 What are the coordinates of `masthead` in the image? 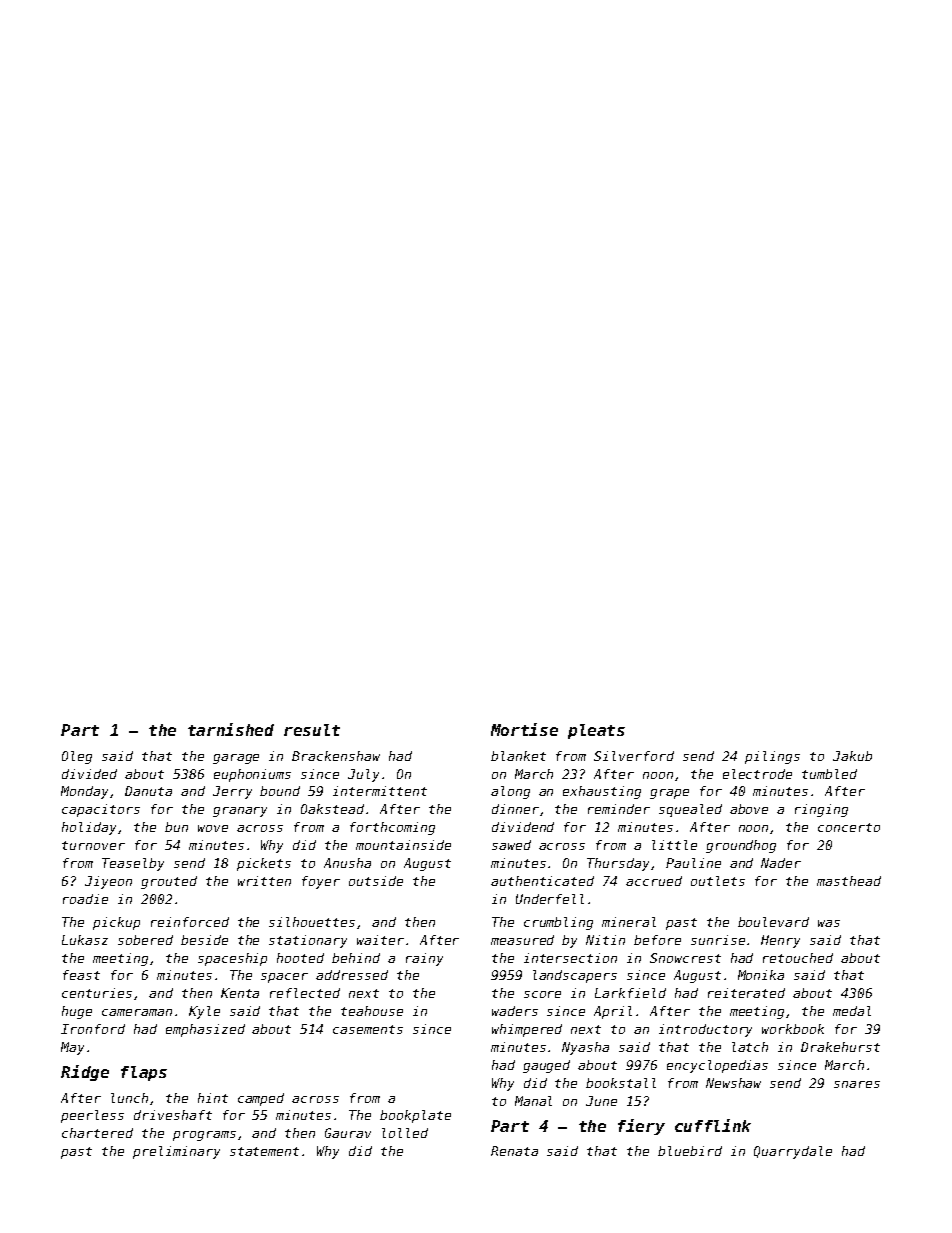 It's located at (849, 881).
